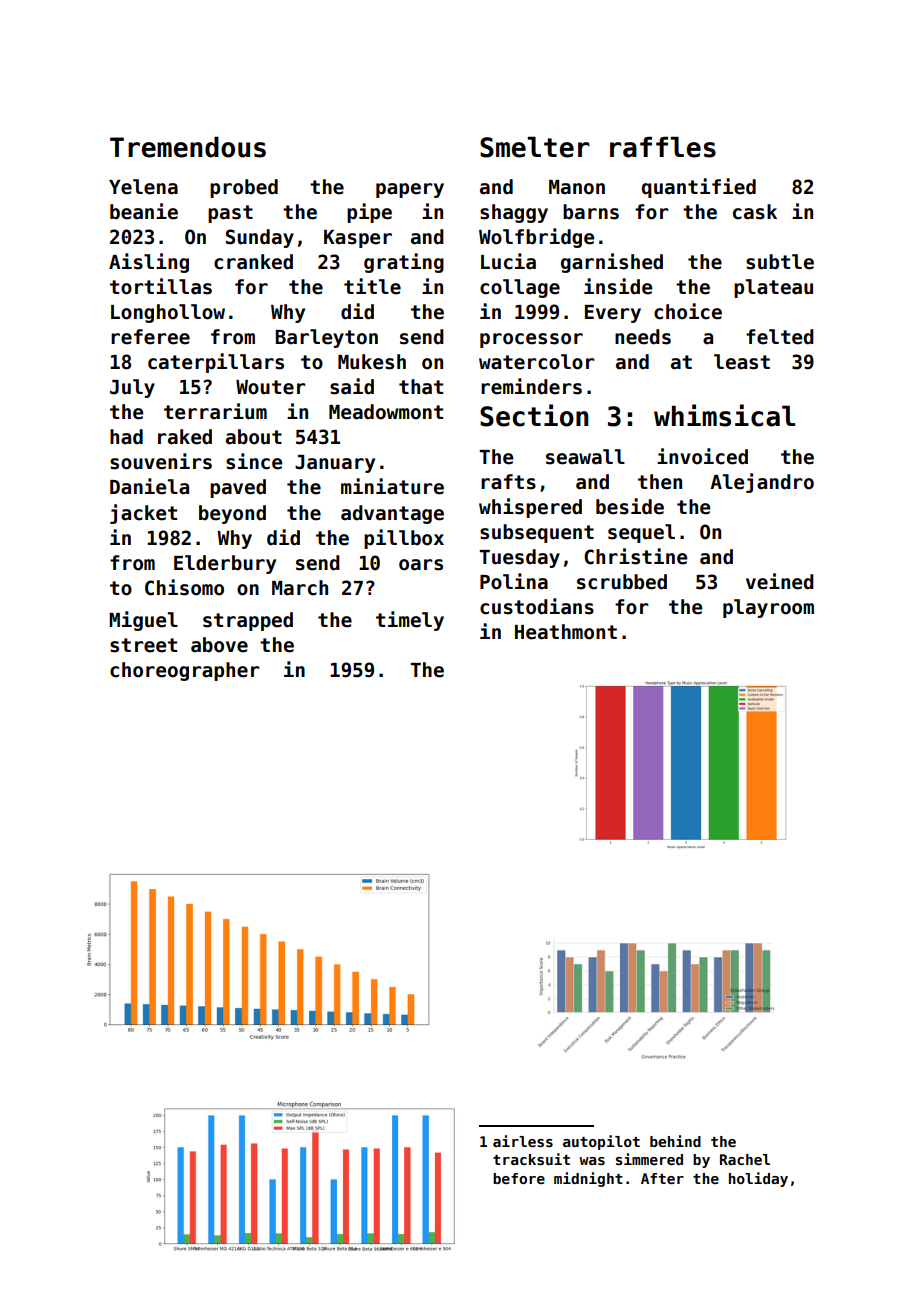 The width and height of the screenshot is (924, 1311). What do you see at coordinates (519, 1178) in the screenshot?
I see `before` at bounding box center [519, 1178].
